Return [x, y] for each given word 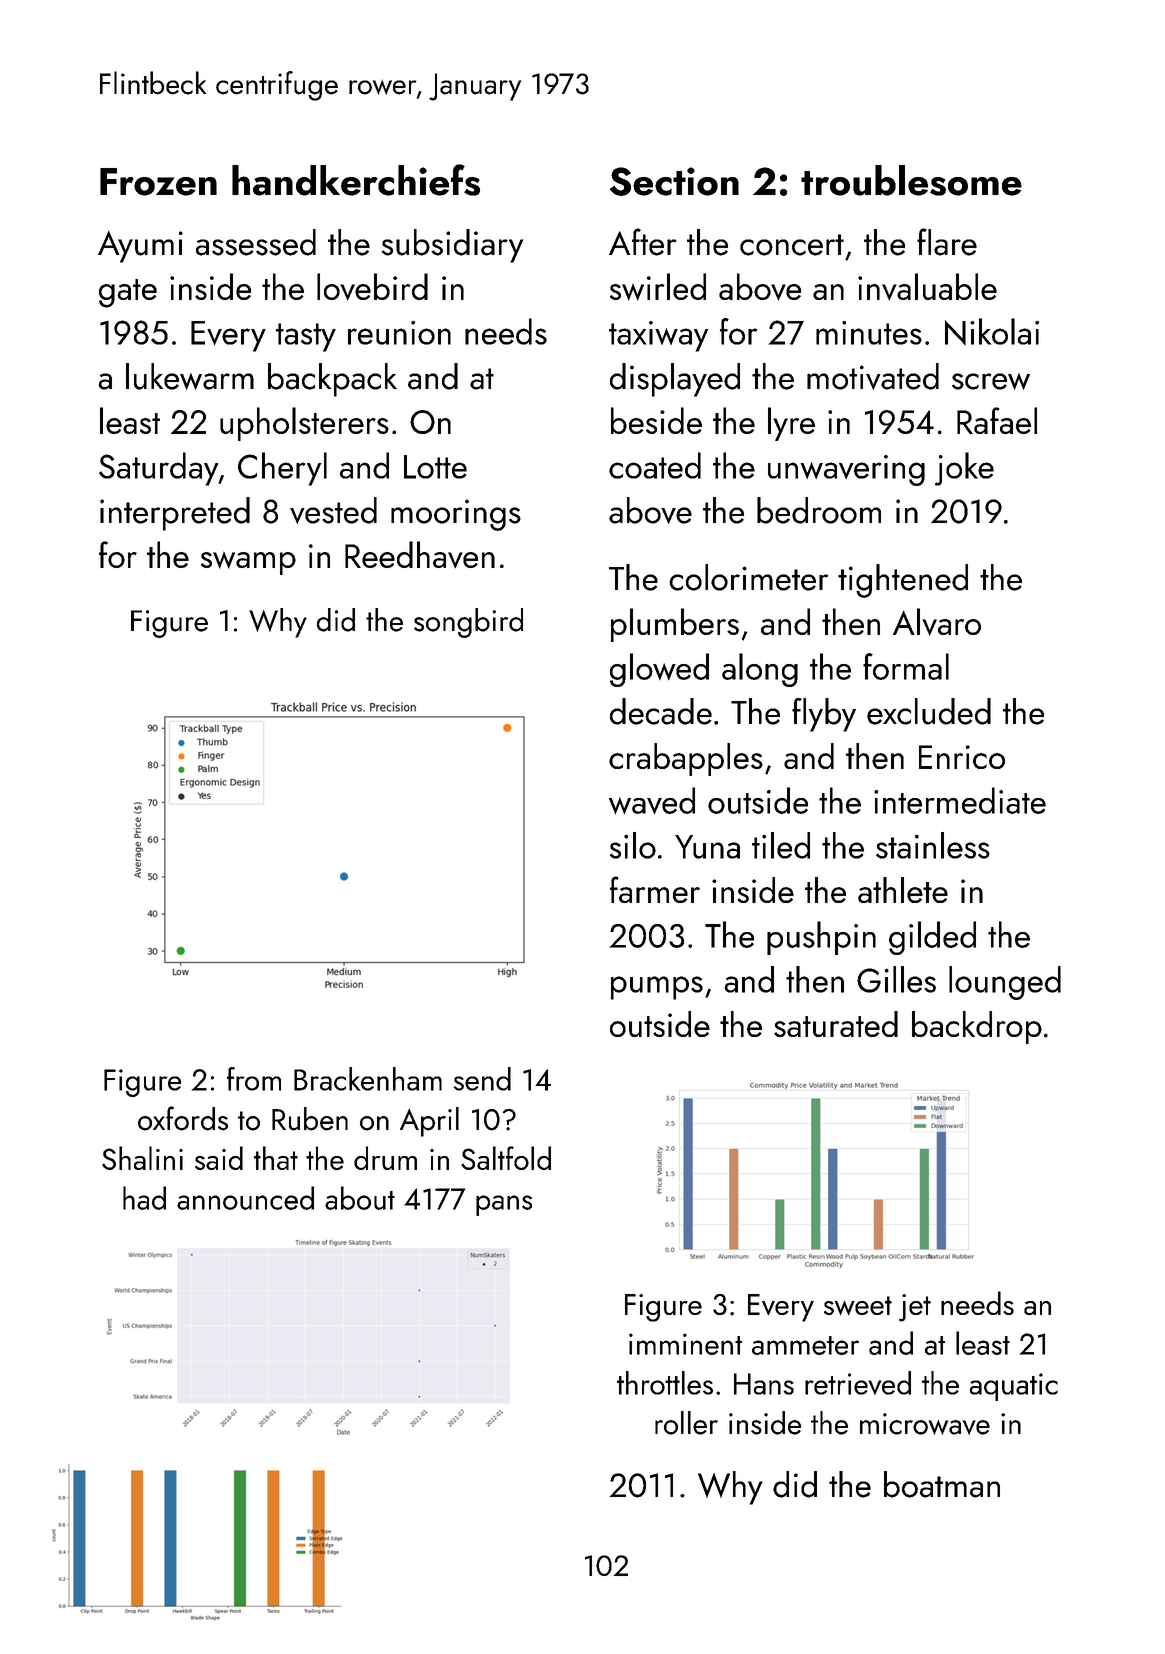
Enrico [962, 757]
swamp [248, 563]
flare [947, 242]
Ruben [310, 1119]
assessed [256, 242]
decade [661, 711]
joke [964, 469]
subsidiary [452, 246]
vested [333, 510]
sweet [858, 1305]
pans [504, 1205]
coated [655, 465]
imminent [685, 1344]
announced [245, 1198]
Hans [764, 1384]
